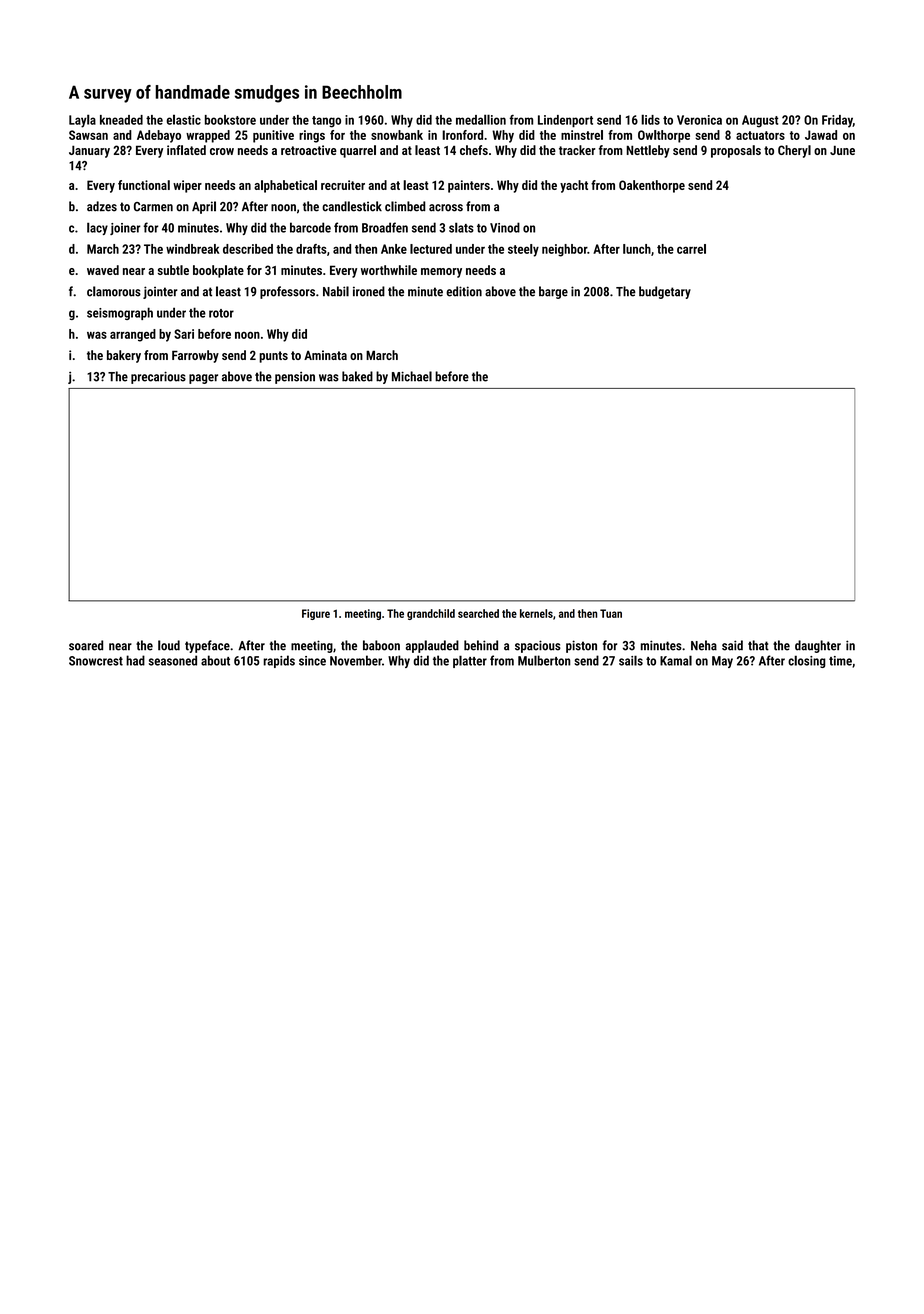 The width and height of the screenshot is (924, 1314). Describe the element at coordinates (665, 292) in the screenshot. I see `budgetary` at that location.
